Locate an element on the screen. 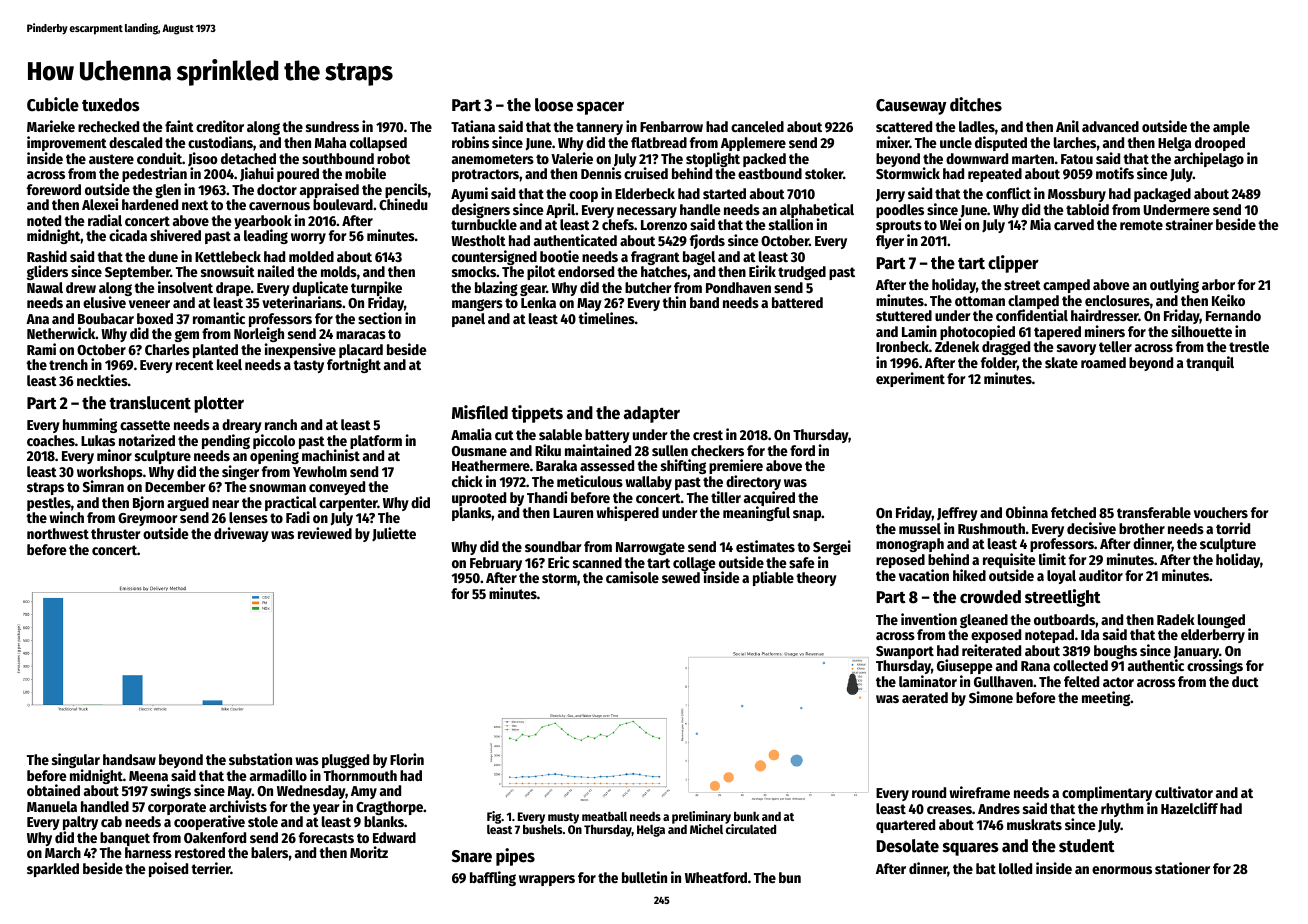 This screenshot has width=1308, height=924. stationer is located at coordinates (1182, 868).
